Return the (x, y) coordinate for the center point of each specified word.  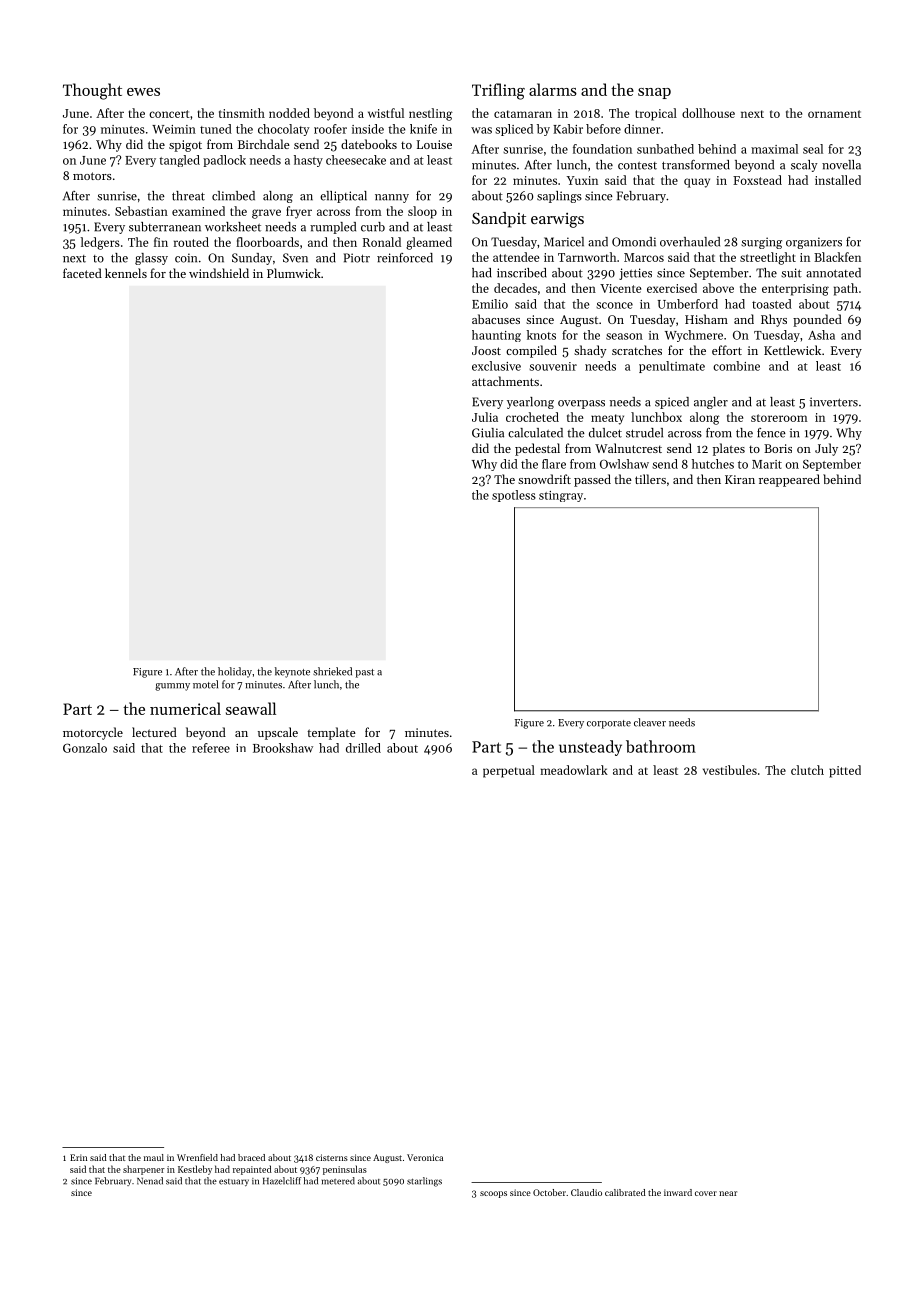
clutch (807, 770)
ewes (143, 92)
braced (251, 1157)
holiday (235, 672)
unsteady (590, 748)
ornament (834, 114)
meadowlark (574, 770)
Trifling (498, 91)
